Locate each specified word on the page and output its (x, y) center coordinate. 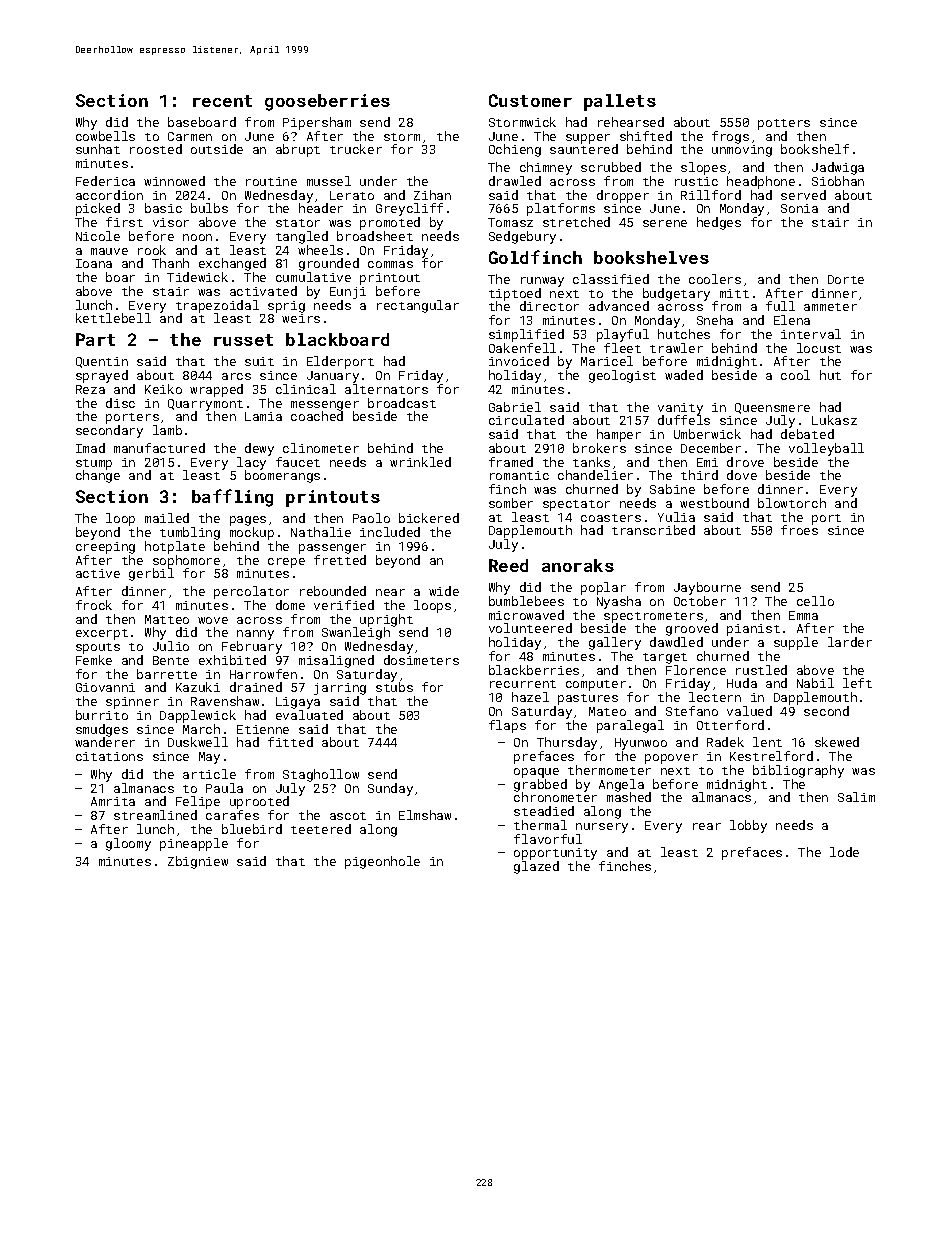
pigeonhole (382, 862)
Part (95, 339)
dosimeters (421, 660)
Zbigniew (198, 862)
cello (815, 601)
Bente (171, 660)
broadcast (402, 403)
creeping (105, 548)
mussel (329, 181)
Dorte (846, 279)
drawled (515, 181)
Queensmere (772, 408)
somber (511, 503)
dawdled (676, 642)
